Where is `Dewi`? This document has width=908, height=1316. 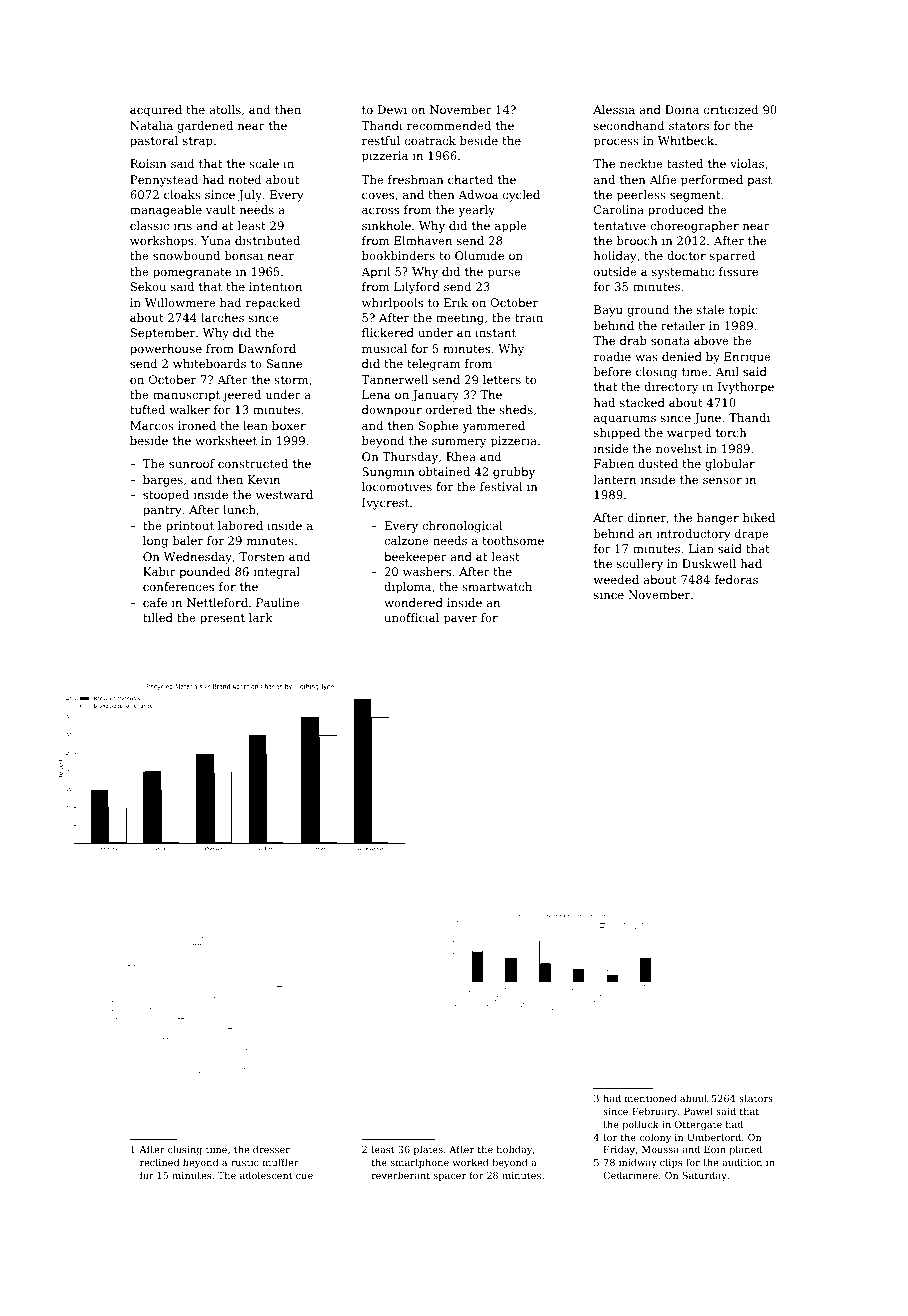
Dewi is located at coordinates (392, 109).
